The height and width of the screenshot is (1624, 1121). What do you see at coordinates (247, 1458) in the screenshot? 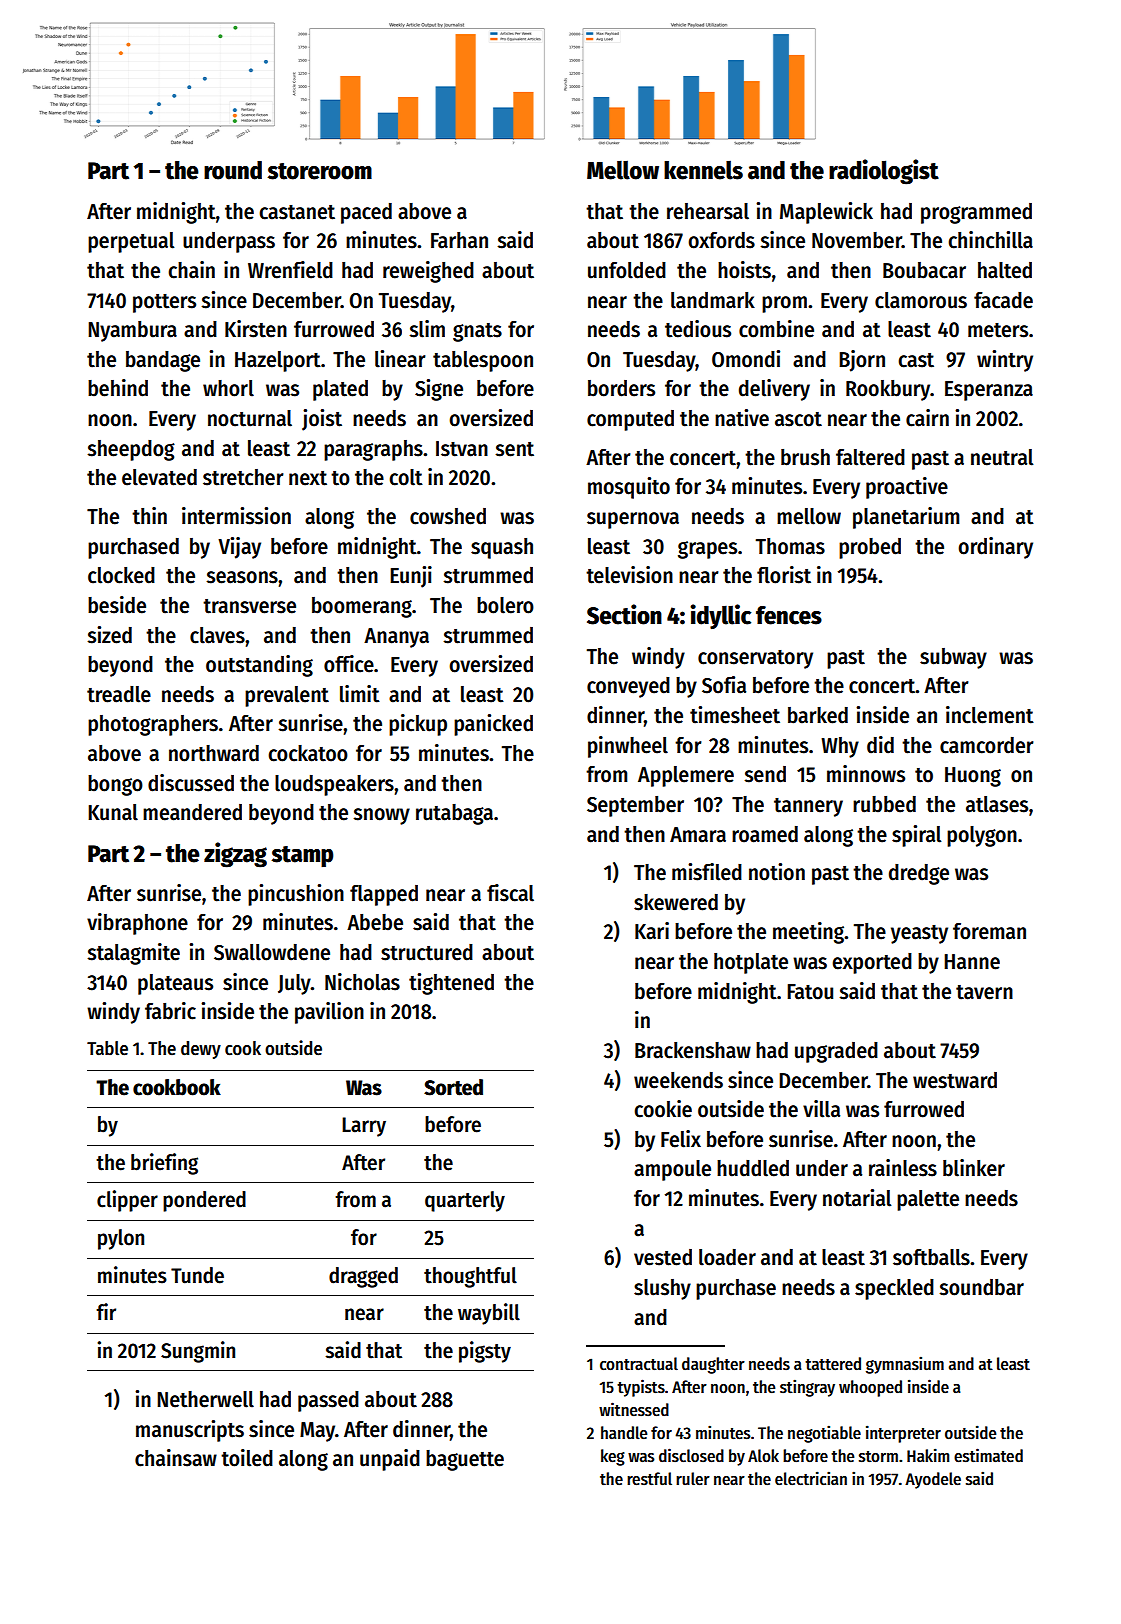
I see `toiled` at bounding box center [247, 1458].
